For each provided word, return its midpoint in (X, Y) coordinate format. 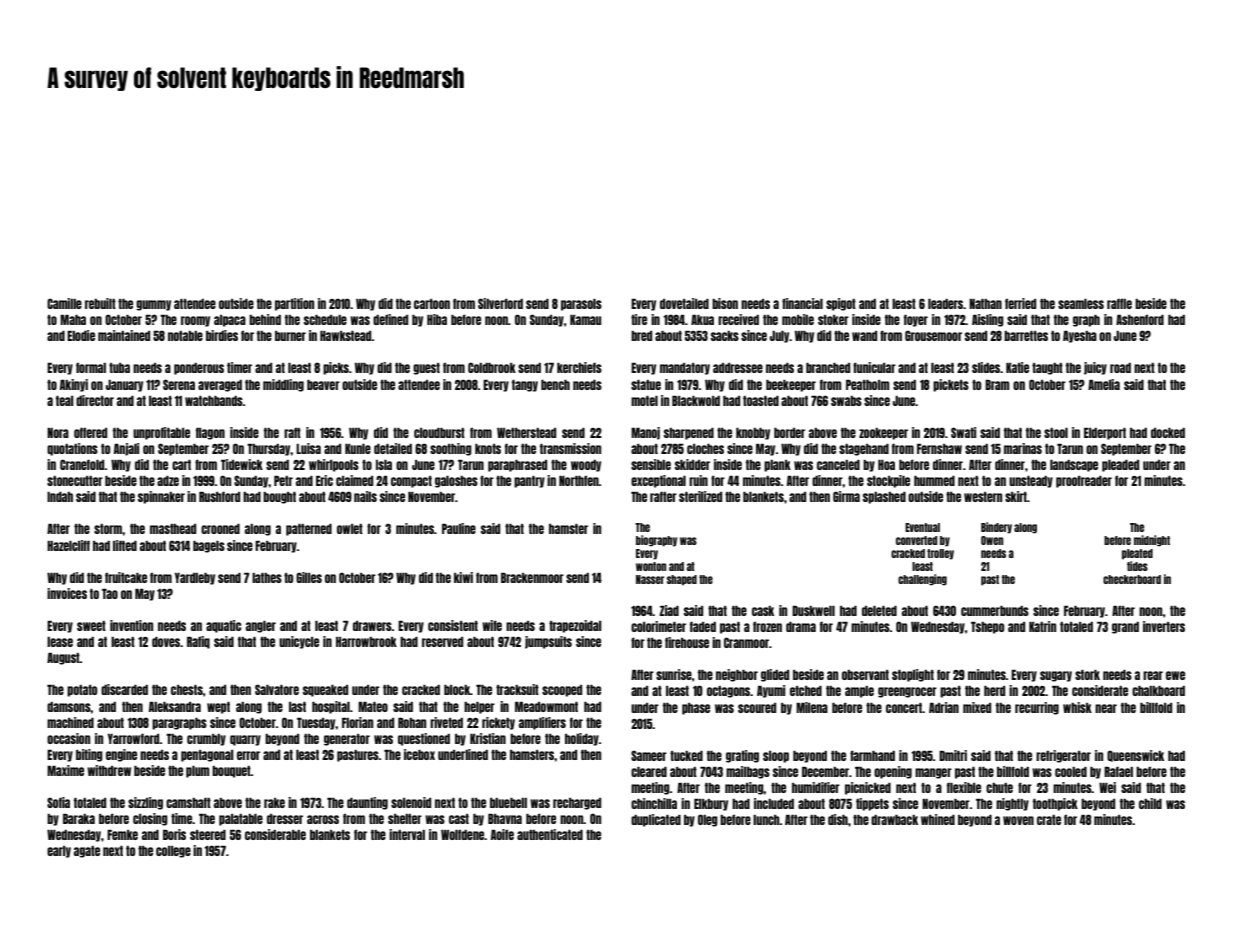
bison (725, 303)
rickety (498, 723)
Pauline (459, 528)
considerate (1100, 690)
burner (290, 336)
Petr (283, 481)
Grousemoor (933, 335)
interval (407, 834)
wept (218, 708)
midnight (1152, 541)
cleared (649, 772)
